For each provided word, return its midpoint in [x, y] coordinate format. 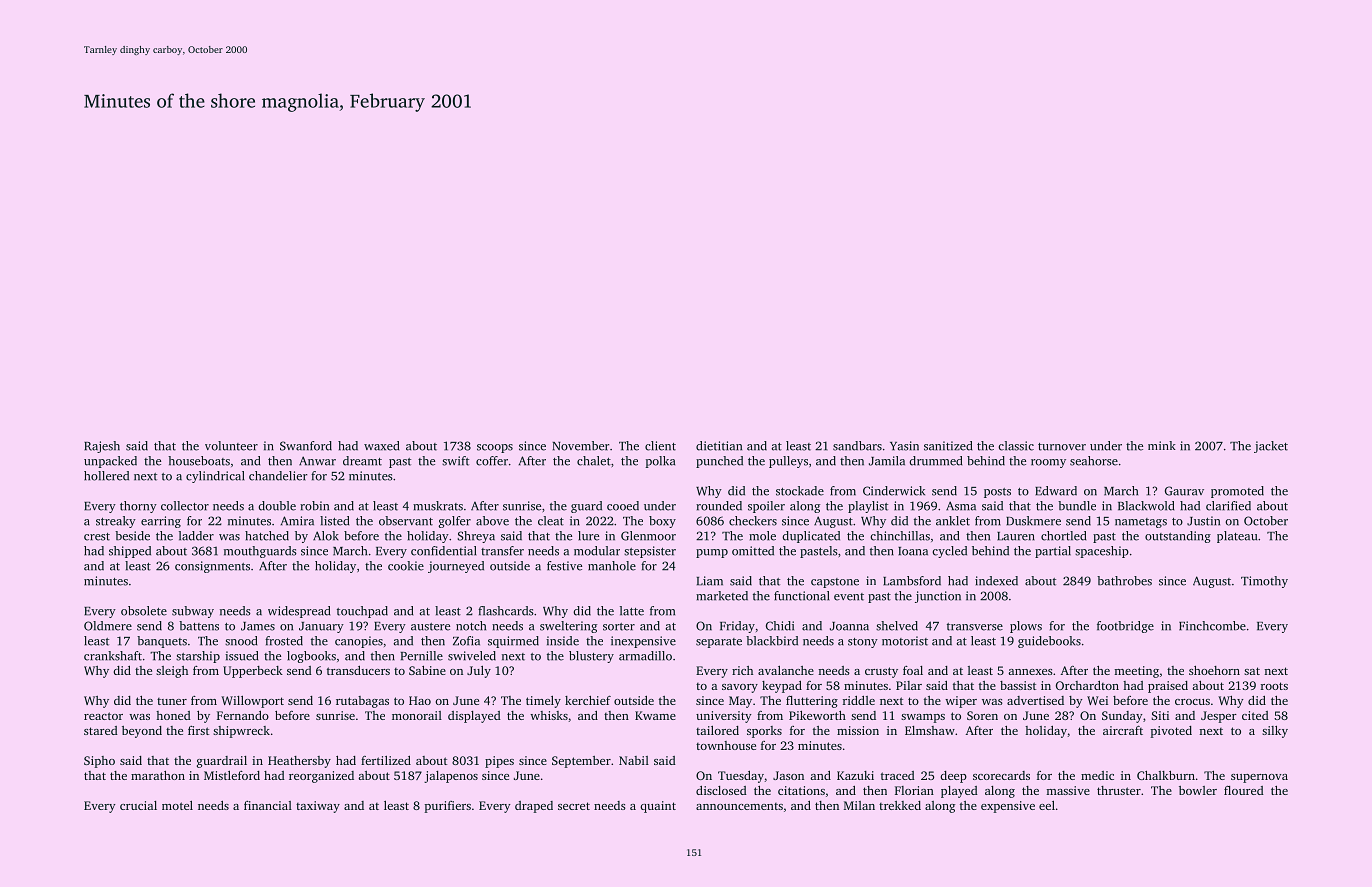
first [198, 730]
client [660, 446]
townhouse [726, 745]
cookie [406, 566]
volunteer [231, 446]
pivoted [1171, 732]
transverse [975, 627]
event [849, 597]
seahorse [1094, 461]
